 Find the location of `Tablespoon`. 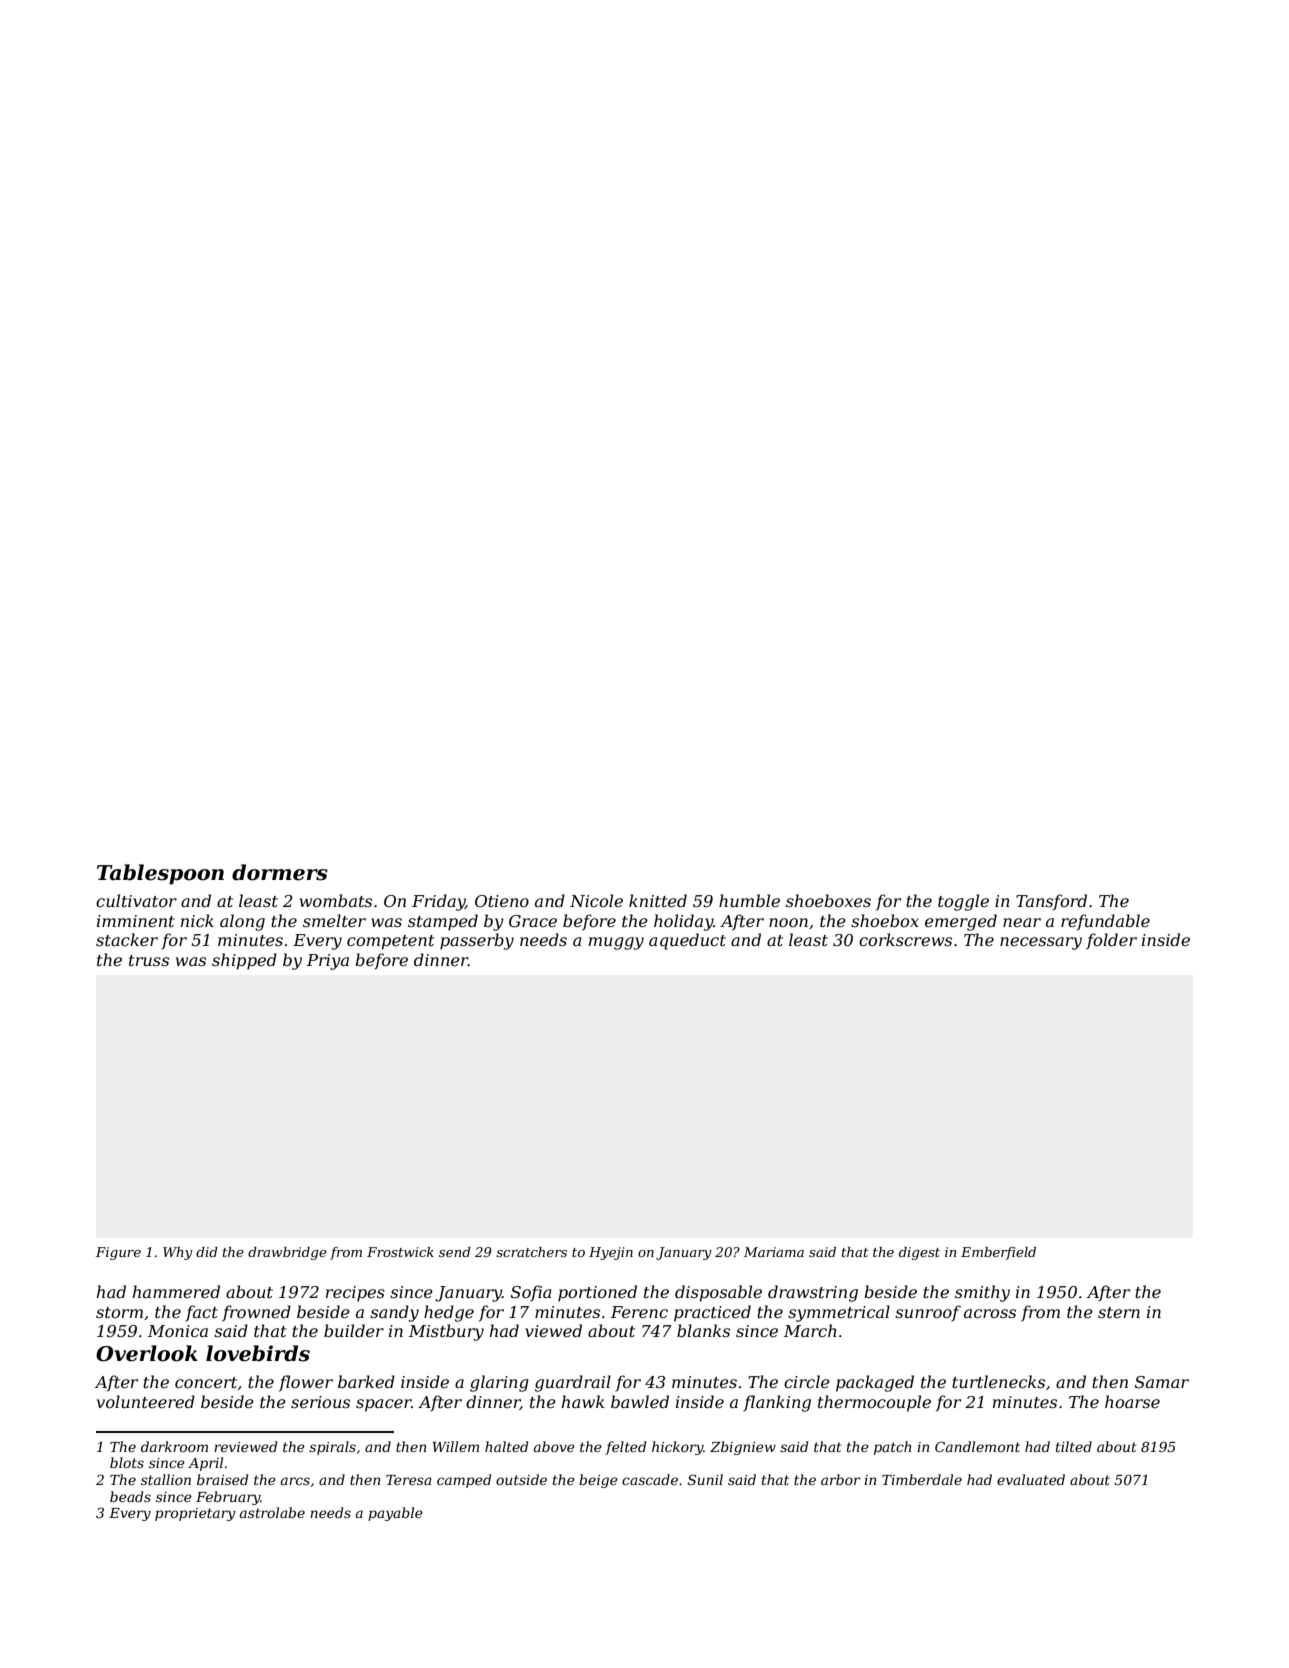

Tablespoon is located at coordinates (160, 874).
